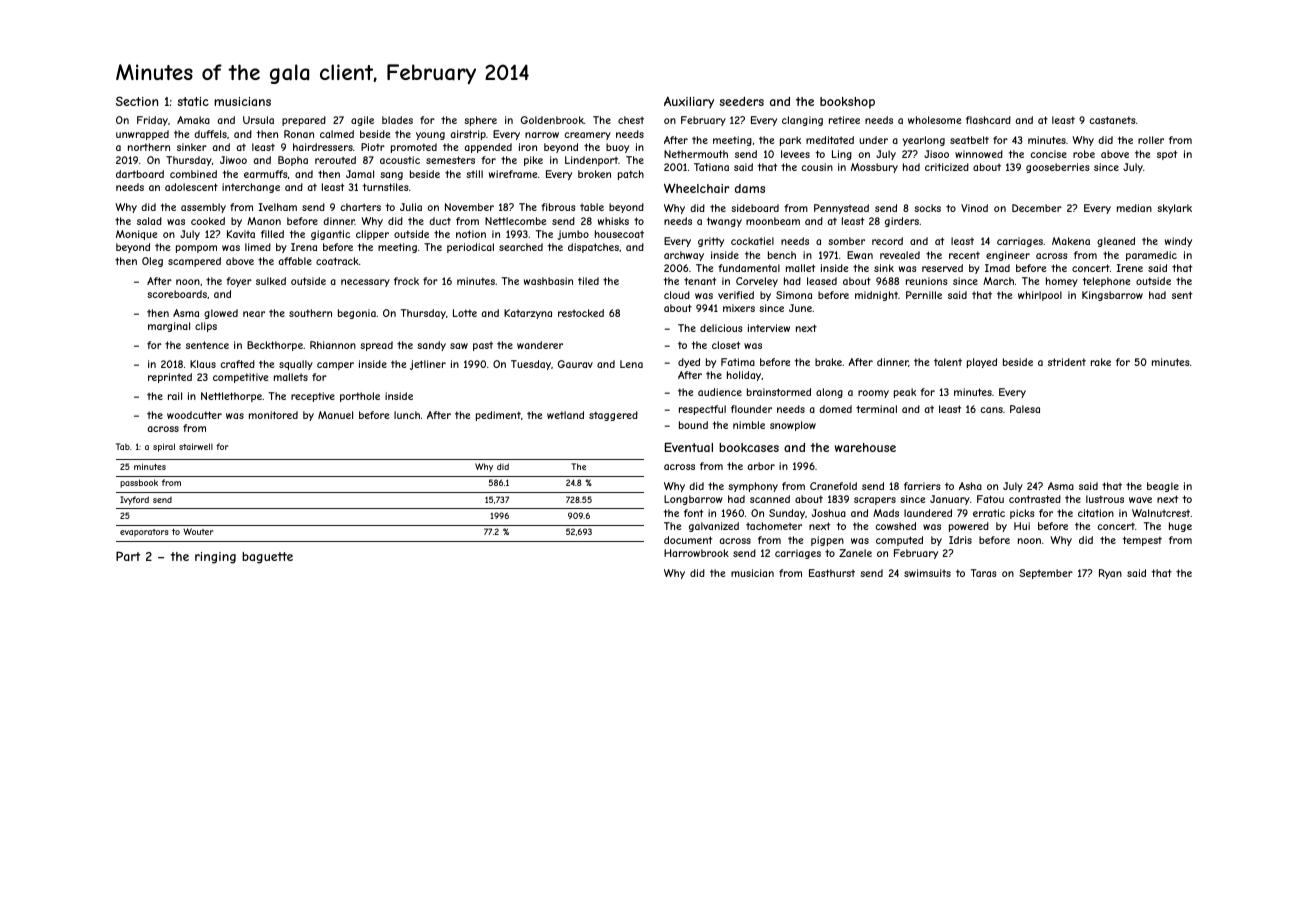 Image resolution: width=1308 pixels, height=924 pixels. Describe the element at coordinates (794, 295) in the image. I see `Simona` at that location.
